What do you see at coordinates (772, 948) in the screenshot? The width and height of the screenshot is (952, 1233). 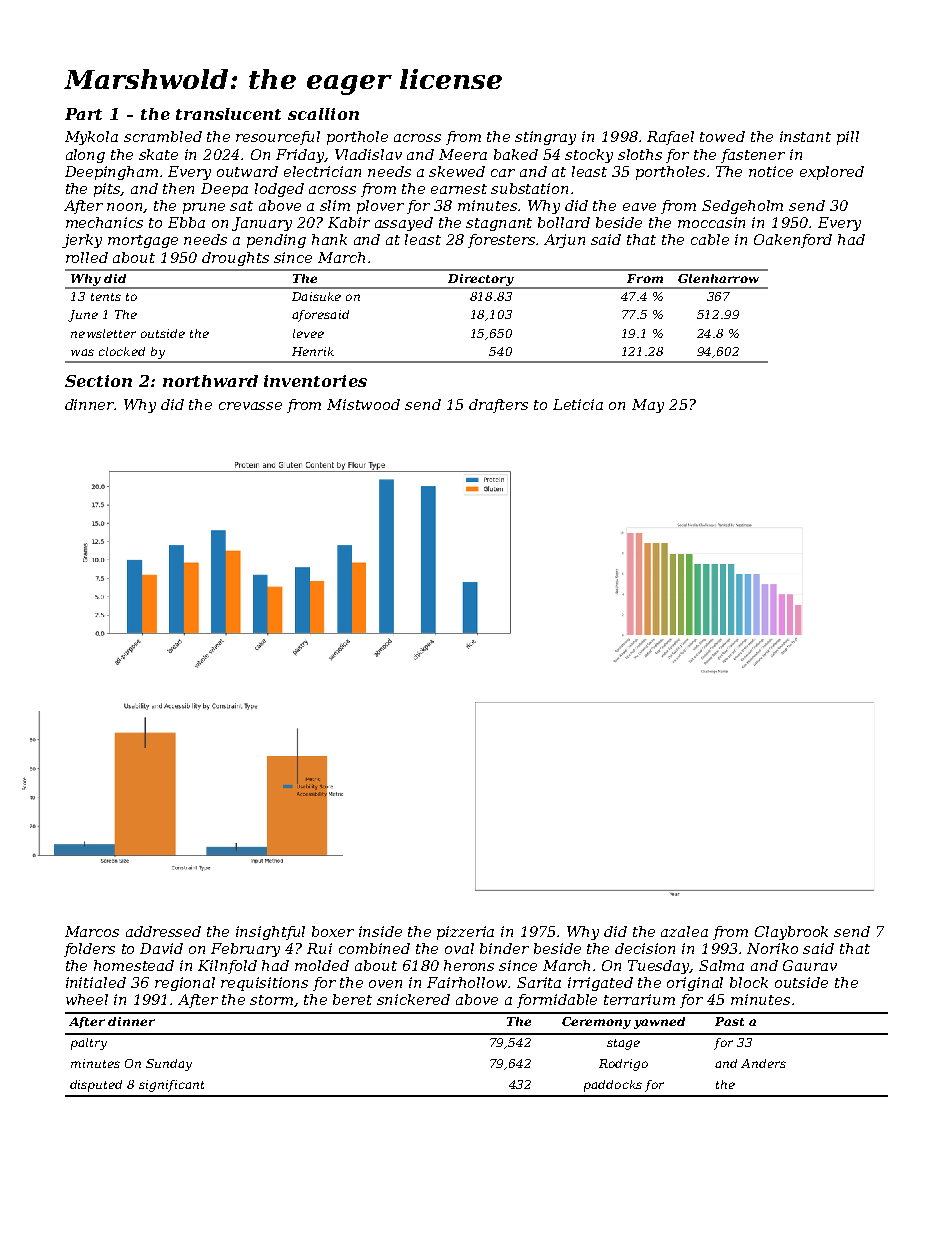 I see `Noriko` at bounding box center [772, 948].
